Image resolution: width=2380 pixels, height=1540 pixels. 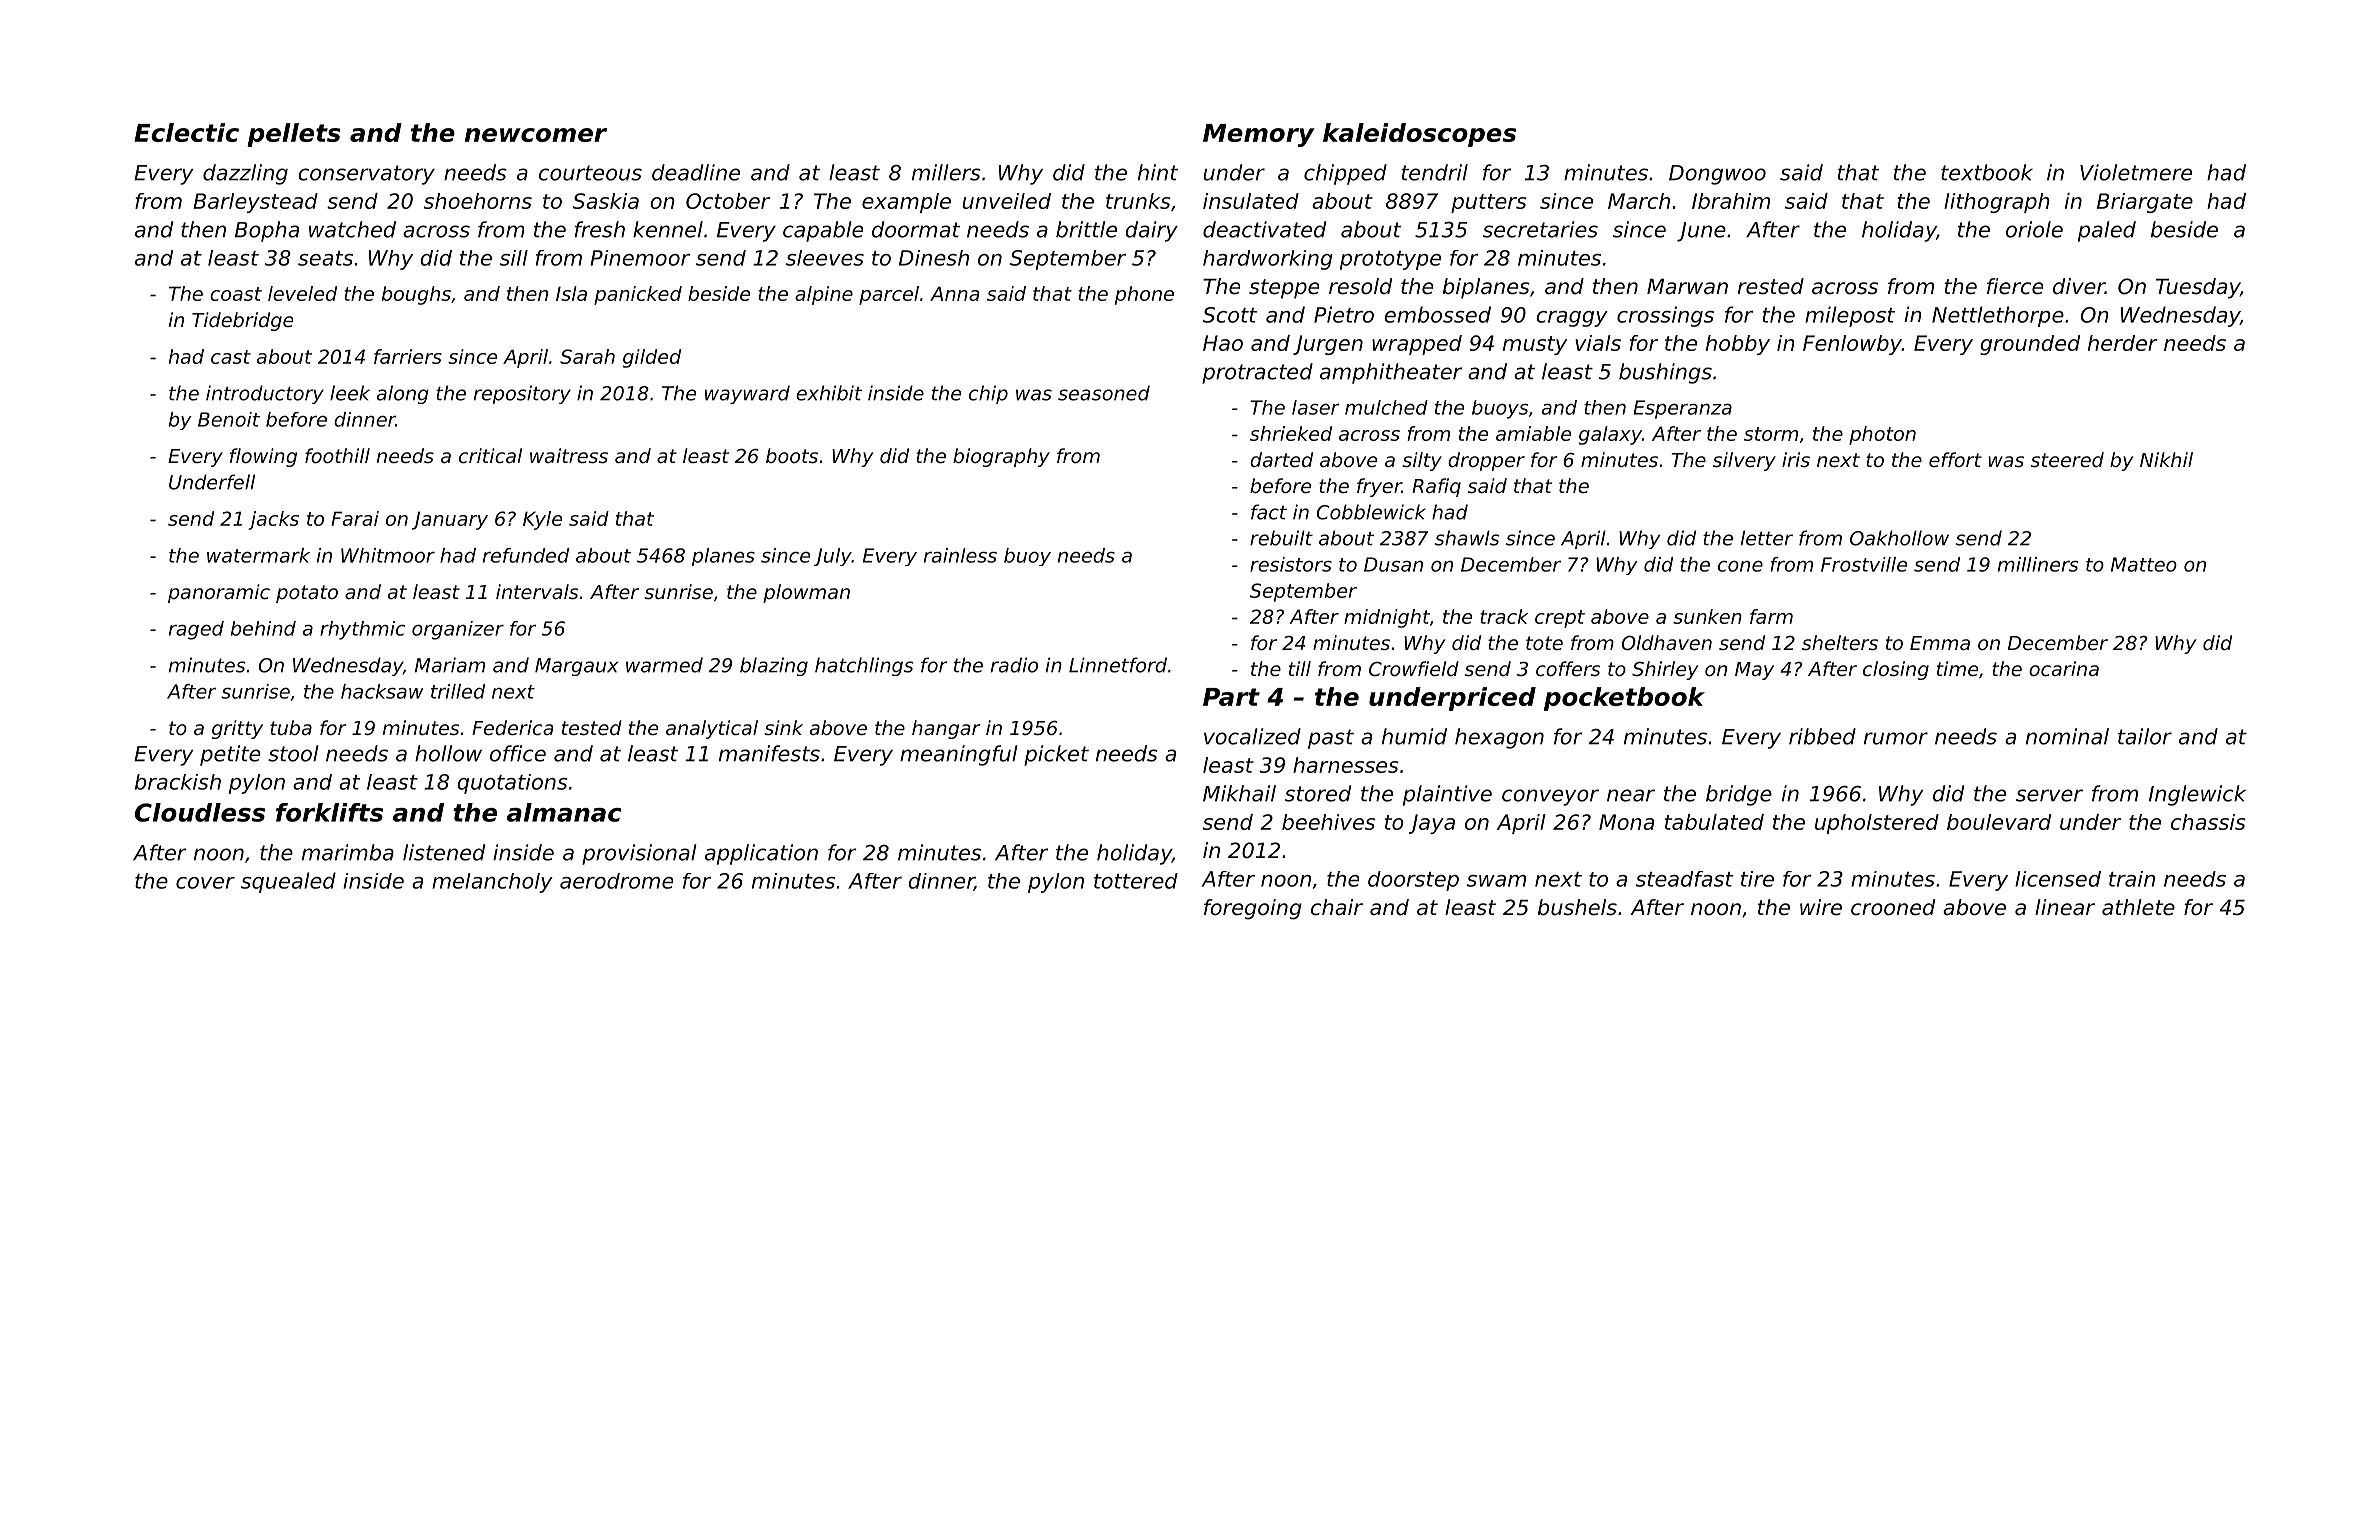 What do you see at coordinates (2064, 668) in the document?
I see `ocarina` at bounding box center [2064, 668].
